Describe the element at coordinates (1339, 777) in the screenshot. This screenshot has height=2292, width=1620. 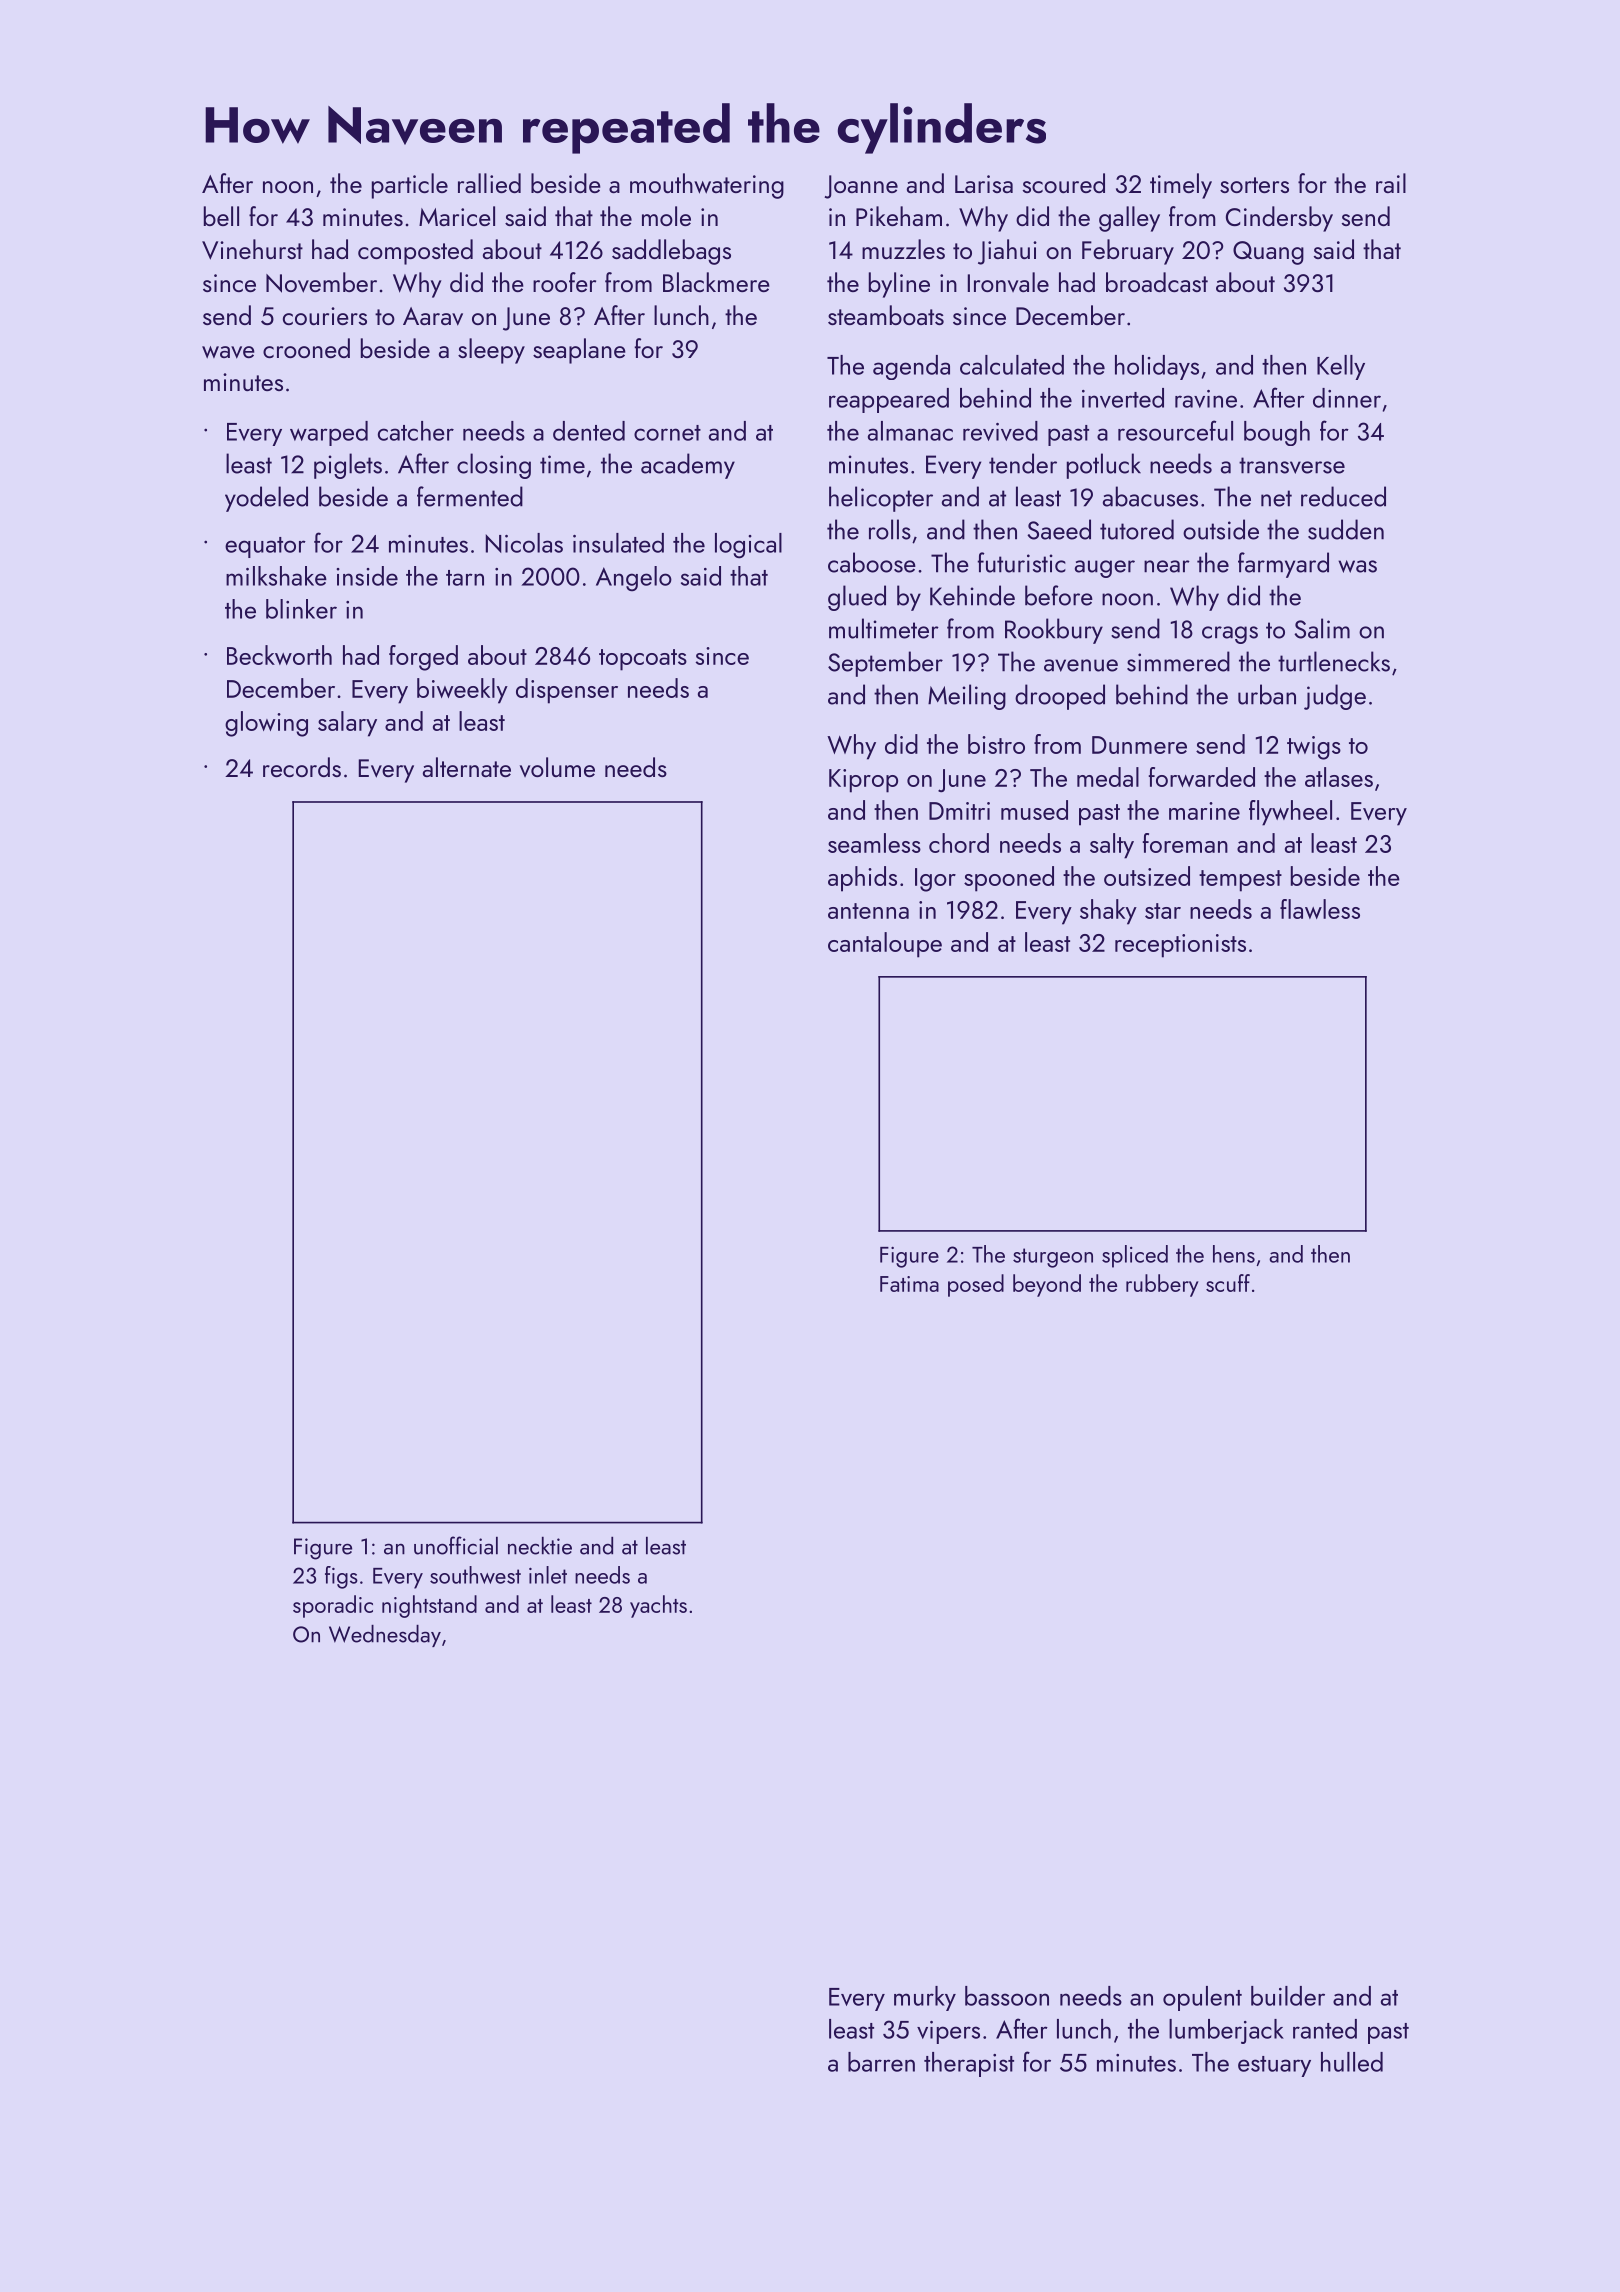
I see `atlases` at that location.
